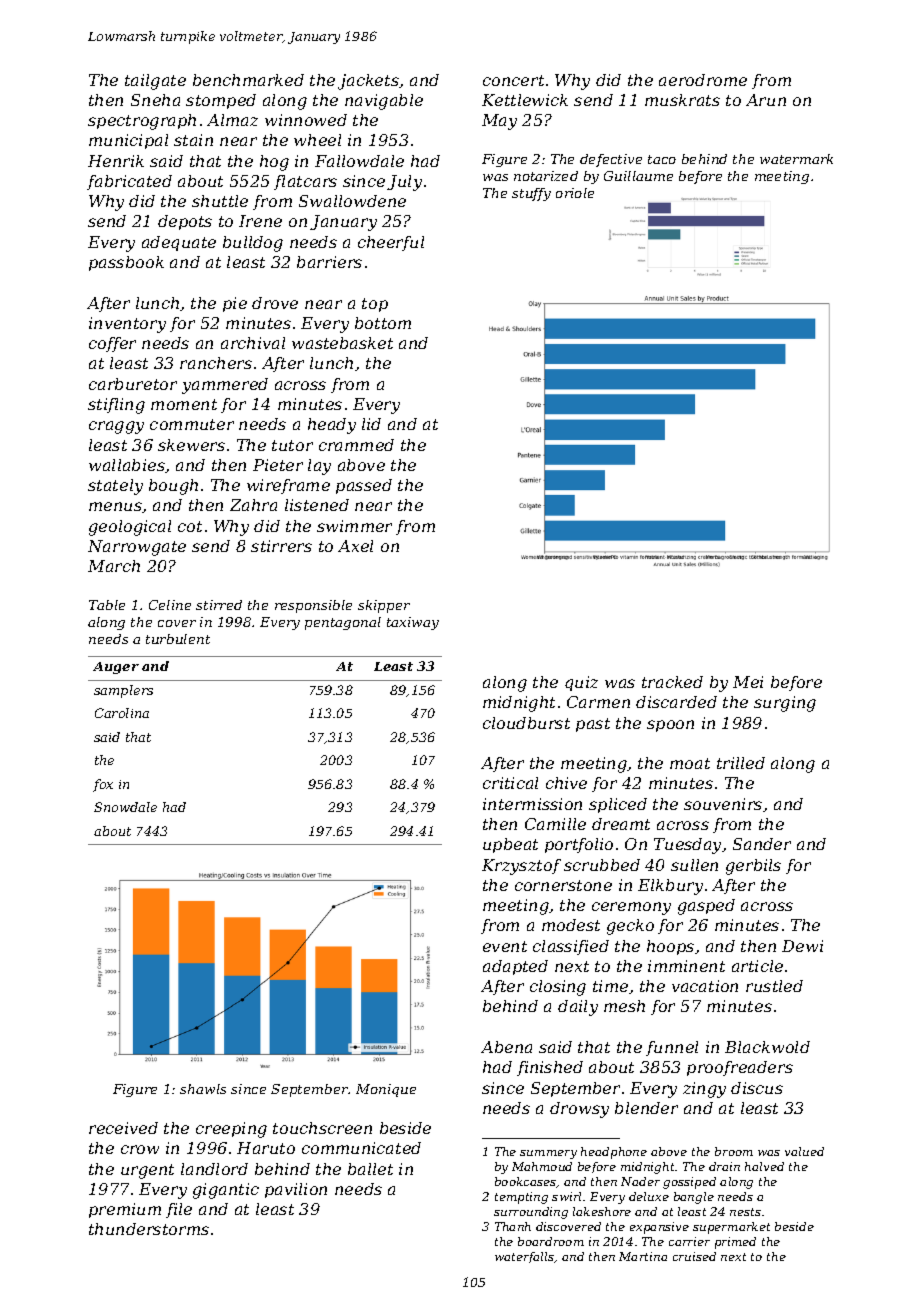  What do you see at coordinates (766, 100) in the screenshot?
I see `Arun` at bounding box center [766, 100].
